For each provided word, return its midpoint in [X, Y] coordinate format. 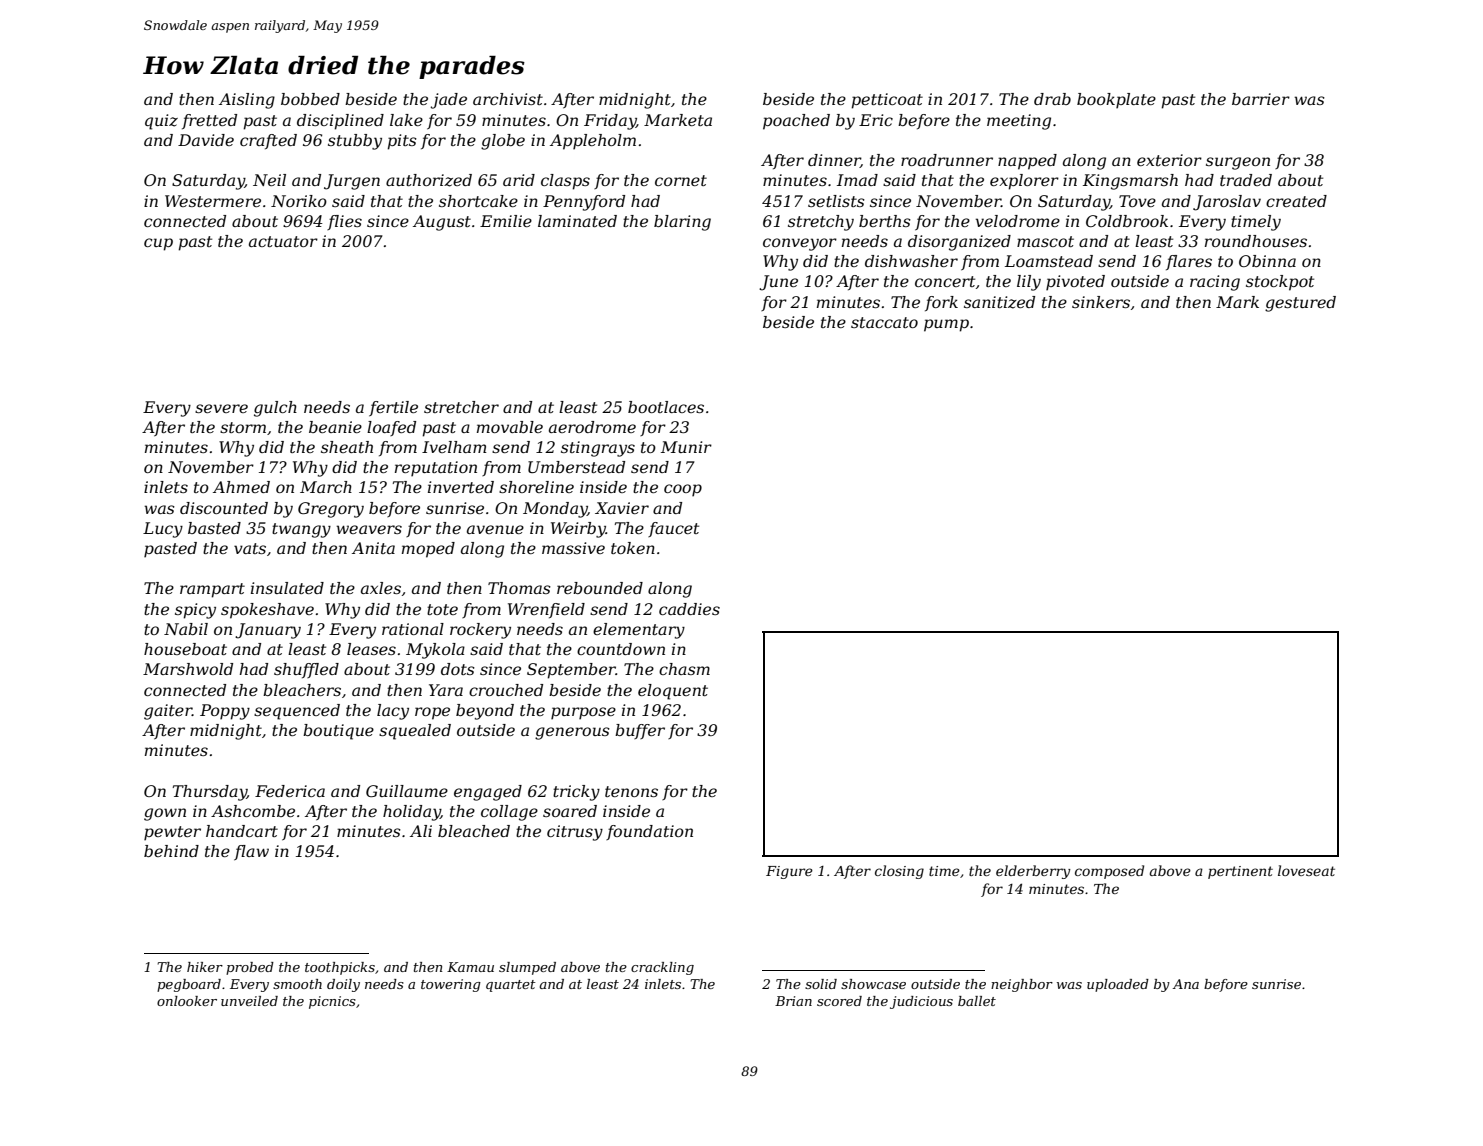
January [268, 631]
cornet [681, 180]
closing [899, 872]
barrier [1261, 99]
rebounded [600, 588]
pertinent [1240, 872]
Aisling [247, 101]
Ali [421, 831]
